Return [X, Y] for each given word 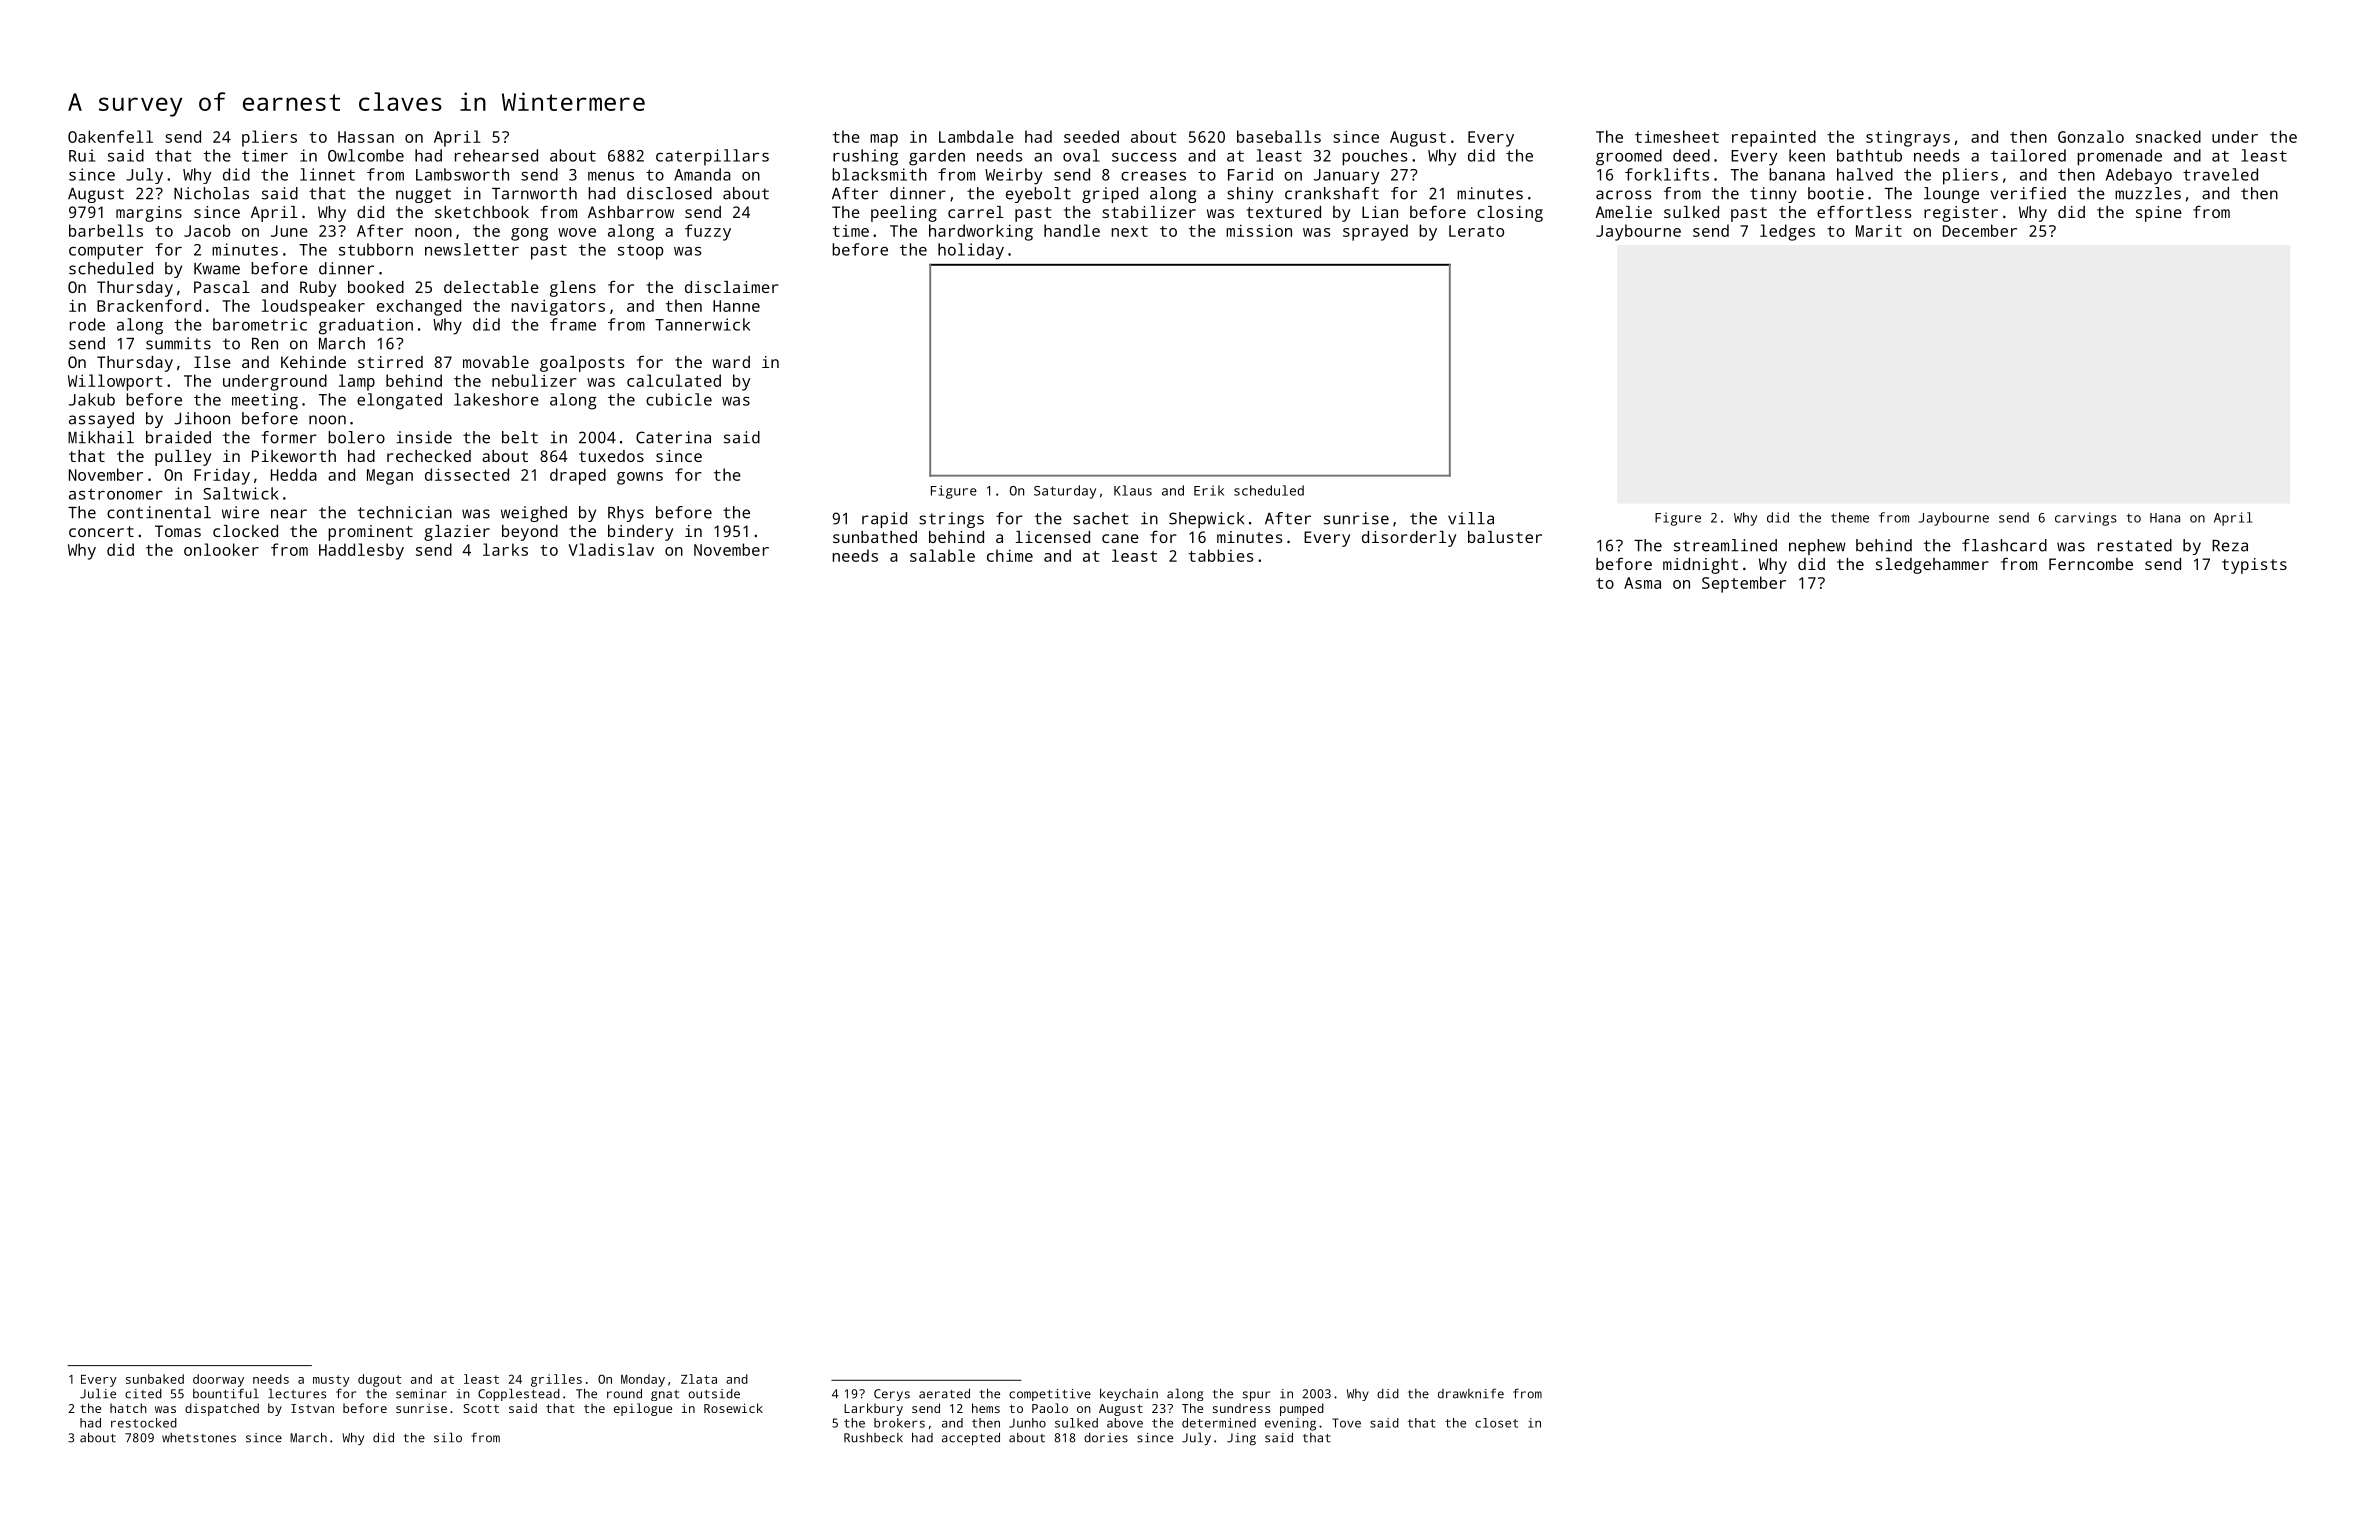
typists [2254, 566]
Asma [1642, 583]
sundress [1241, 1408]
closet [1496, 1423]
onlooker [221, 549]
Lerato [1476, 231]
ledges [1787, 232]
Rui [82, 155]
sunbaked [155, 1379]
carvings [2086, 519]
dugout [379, 1380]
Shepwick [1206, 520]
